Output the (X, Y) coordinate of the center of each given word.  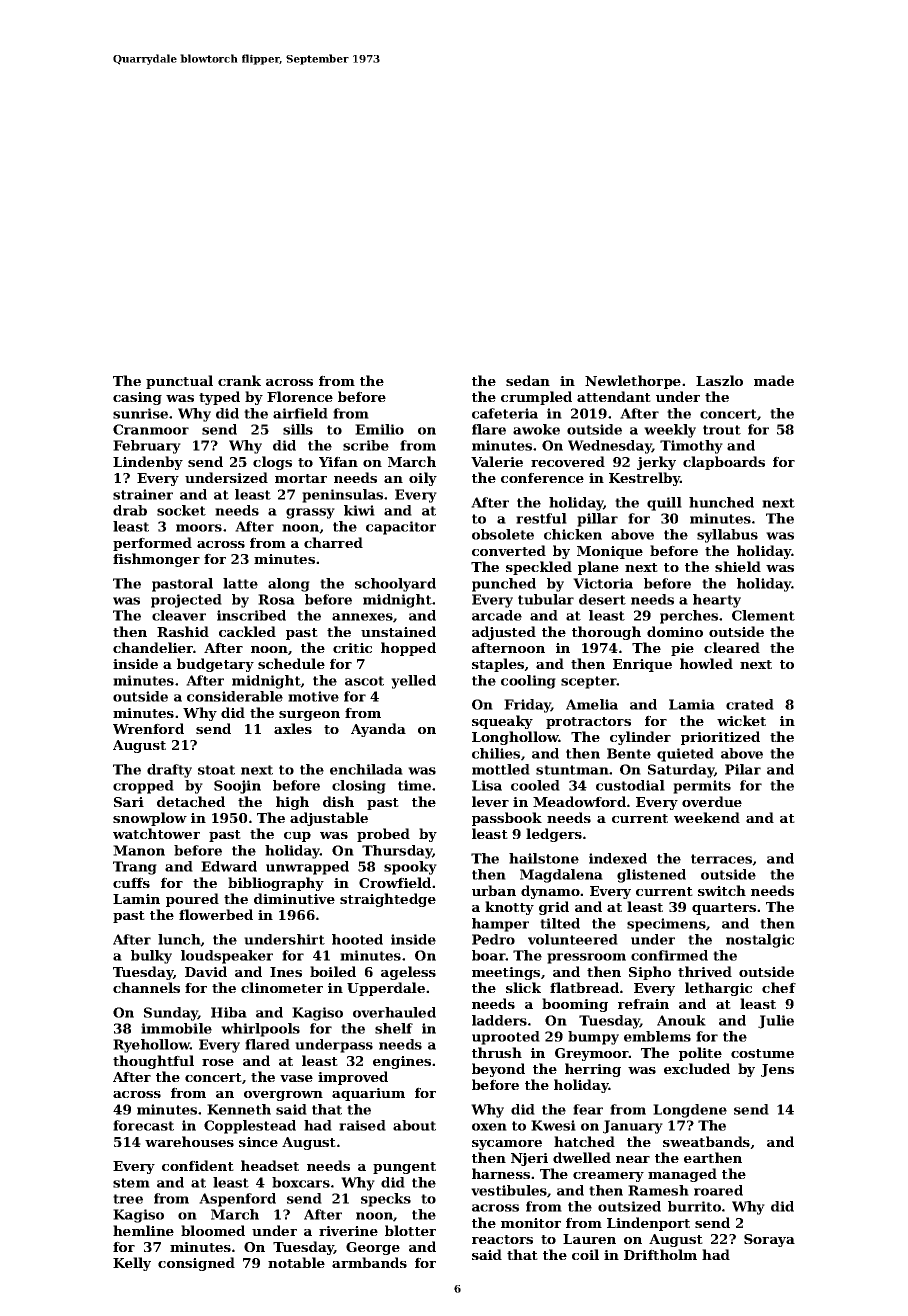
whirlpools (260, 1030)
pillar (597, 520)
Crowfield (395, 882)
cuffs (131, 882)
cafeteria (505, 413)
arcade (497, 615)
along (289, 585)
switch (722, 890)
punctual (179, 382)
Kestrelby (644, 479)
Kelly (132, 1264)
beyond (498, 1070)
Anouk (681, 1020)
